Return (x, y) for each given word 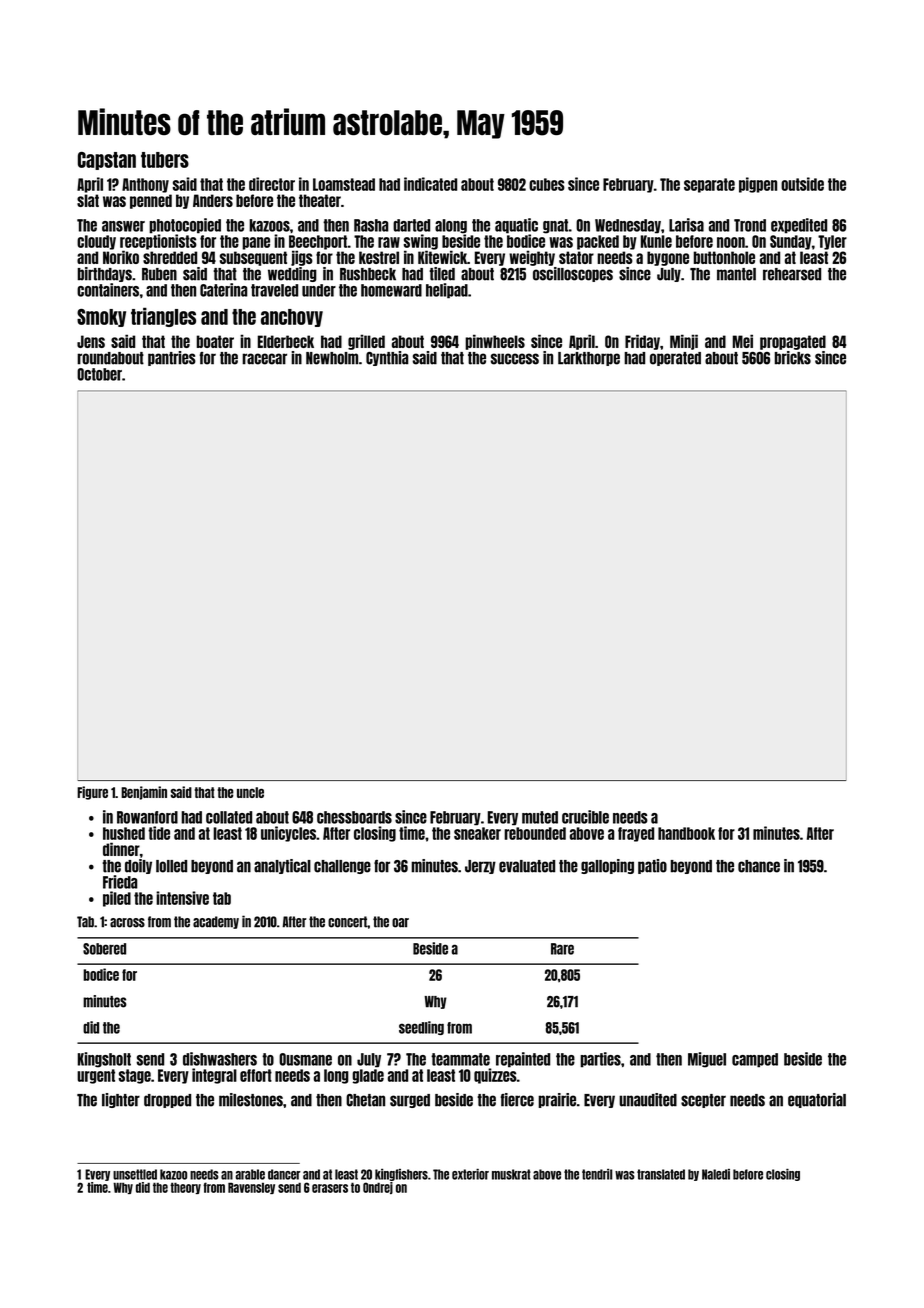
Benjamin (144, 793)
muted (540, 817)
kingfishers (401, 1175)
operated (675, 359)
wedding (292, 274)
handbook (686, 833)
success (515, 359)
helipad (447, 291)
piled (117, 899)
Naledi (716, 1174)
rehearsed (792, 274)
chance (759, 866)
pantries (172, 358)
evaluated (527, 866)
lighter (121, 1100)
